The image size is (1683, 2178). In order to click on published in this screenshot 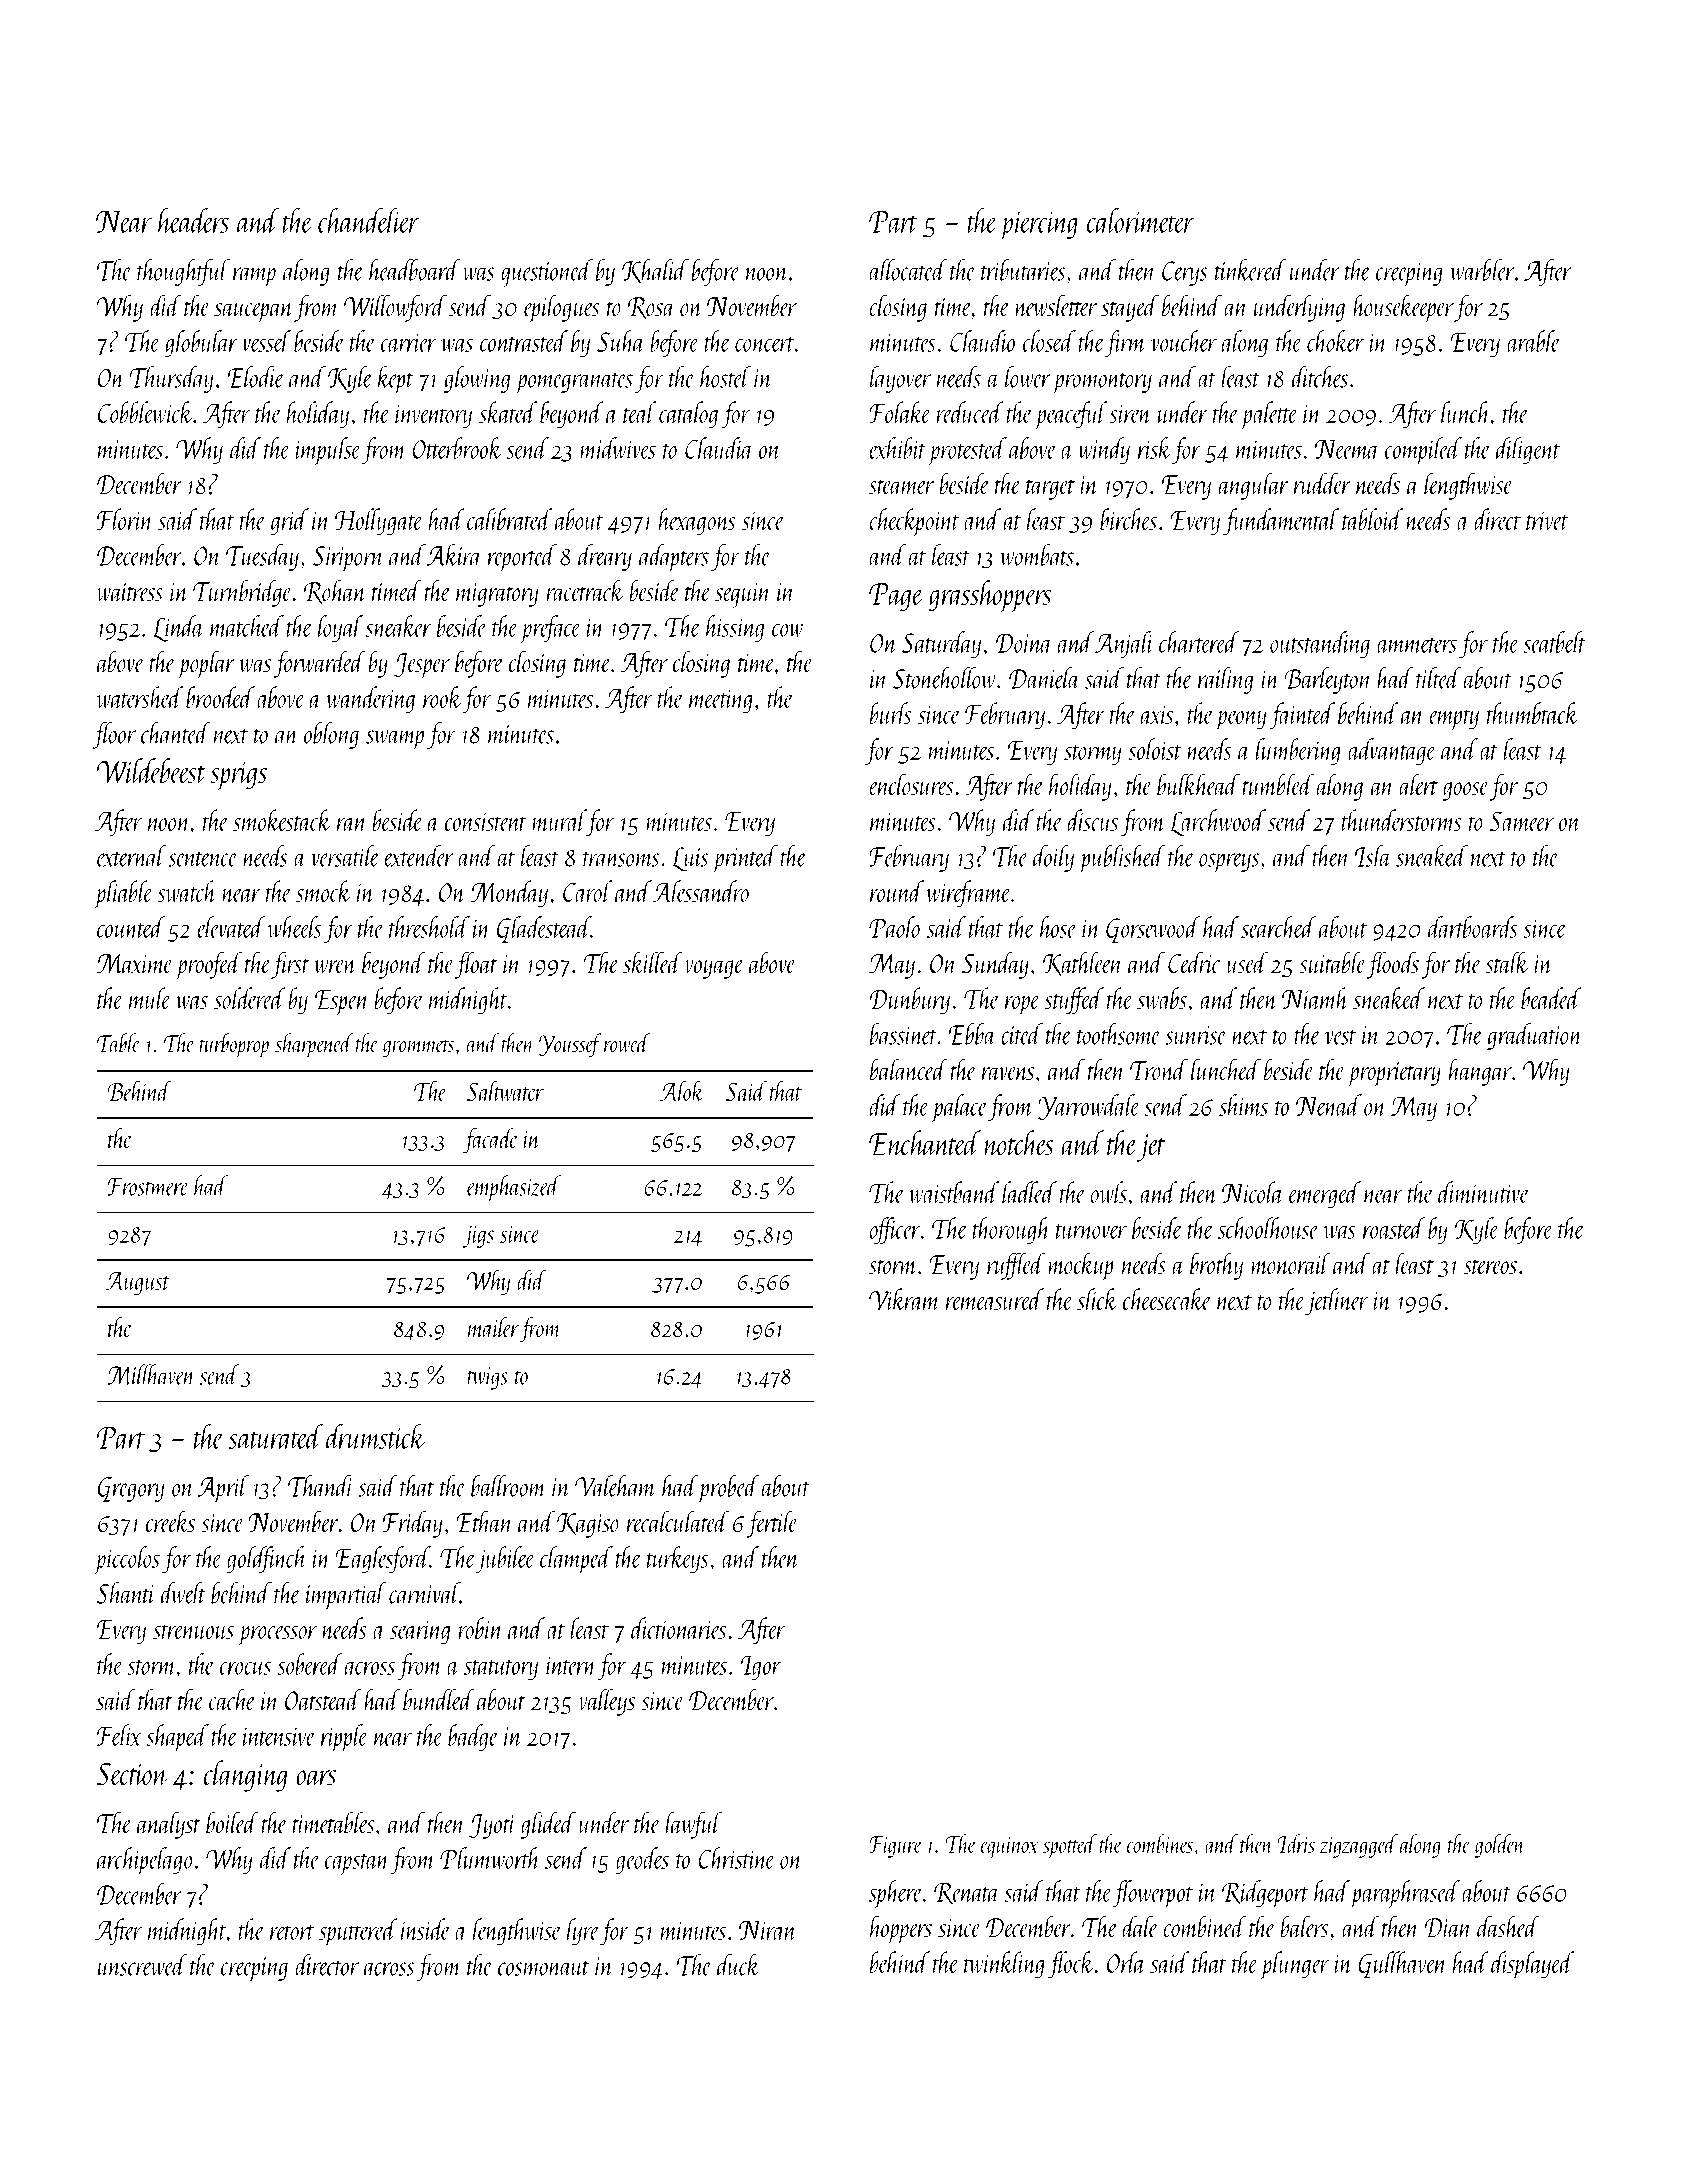, I will do `click(1122, 859)`.
